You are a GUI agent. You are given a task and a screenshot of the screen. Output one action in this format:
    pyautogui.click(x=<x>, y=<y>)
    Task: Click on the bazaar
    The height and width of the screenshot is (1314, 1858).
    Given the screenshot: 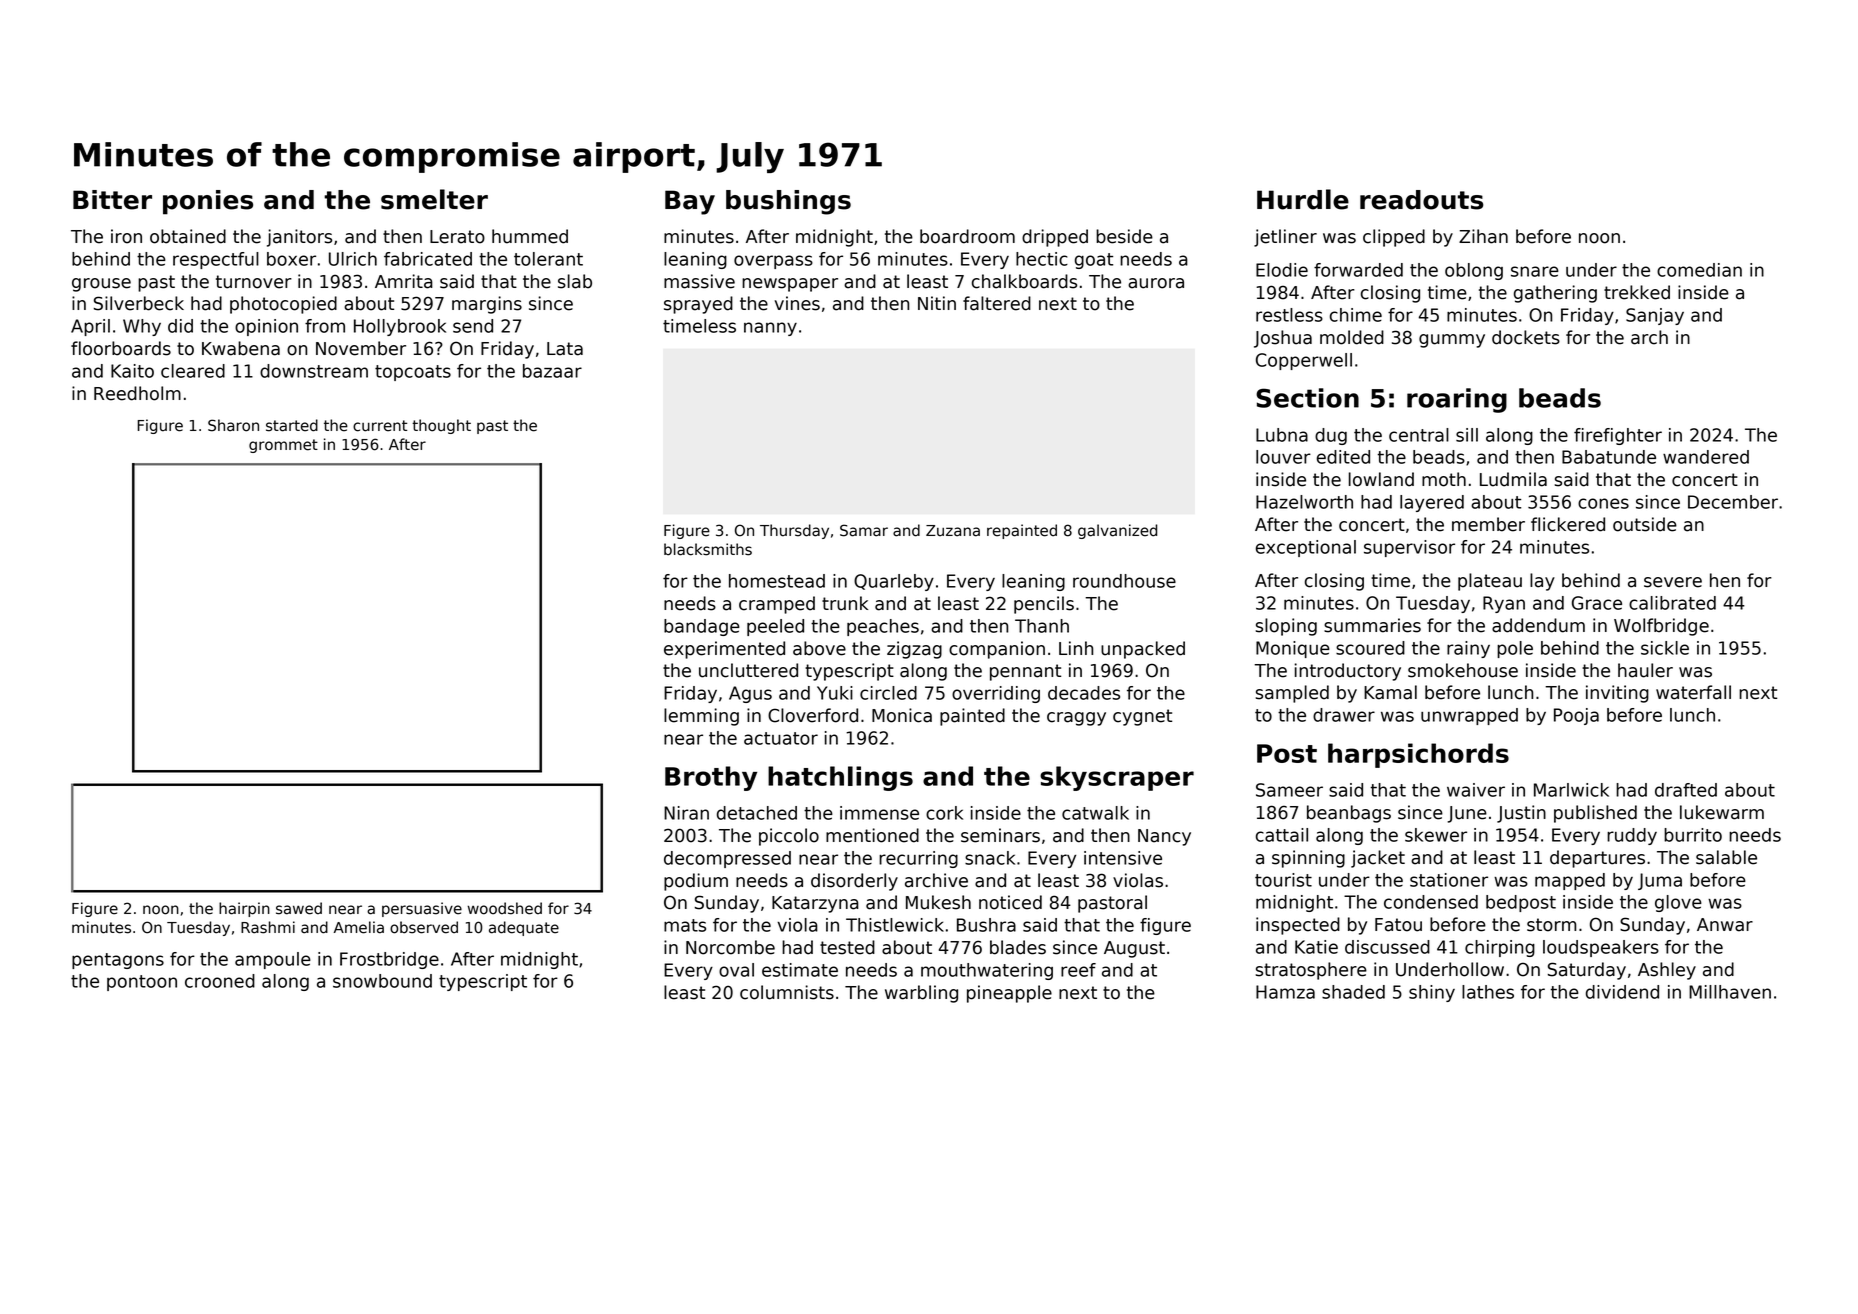 What is the action you would take?
    pyautogui.click(x=552, y=371)
